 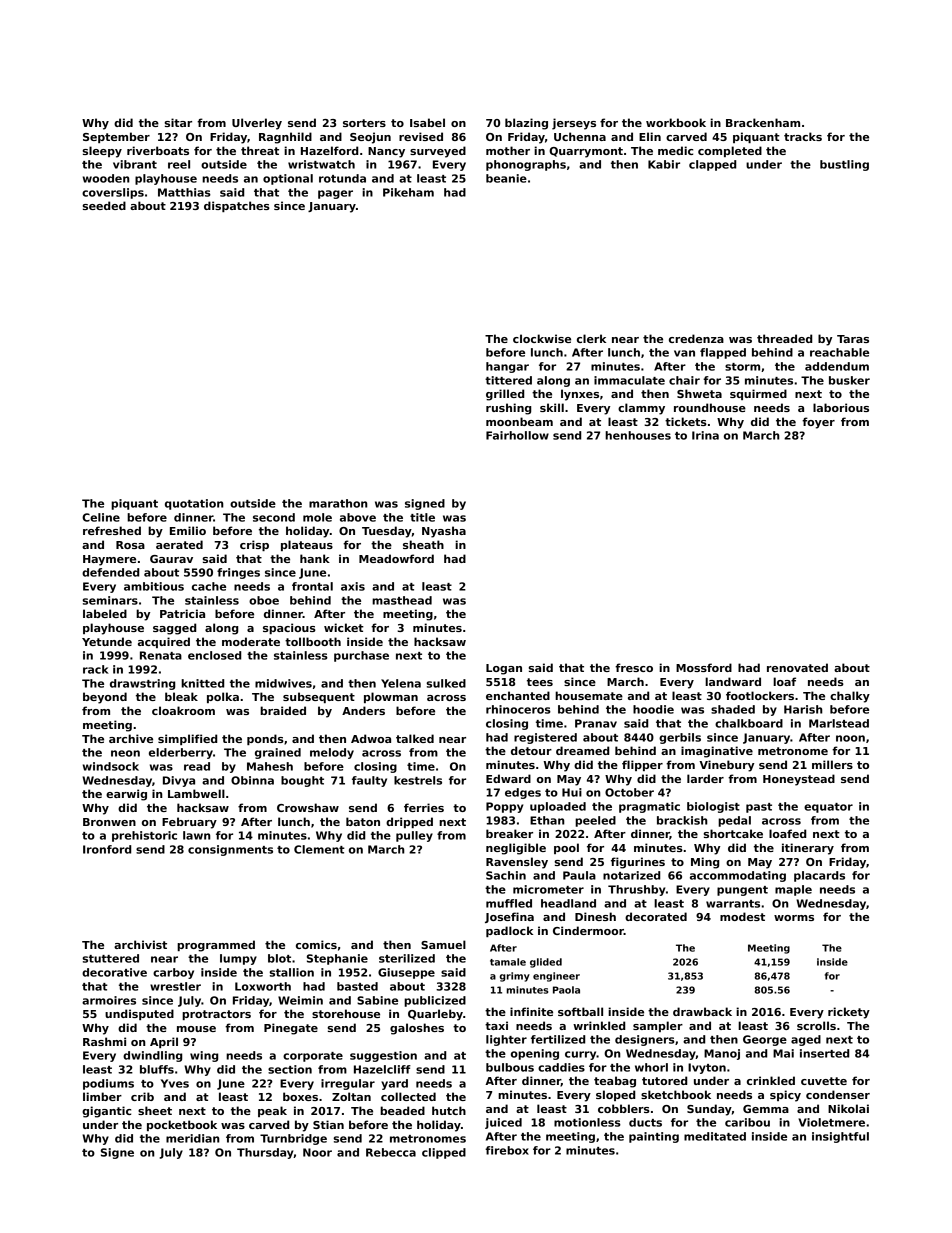 I want to click on jerseys, so click(x=574, y=124).
